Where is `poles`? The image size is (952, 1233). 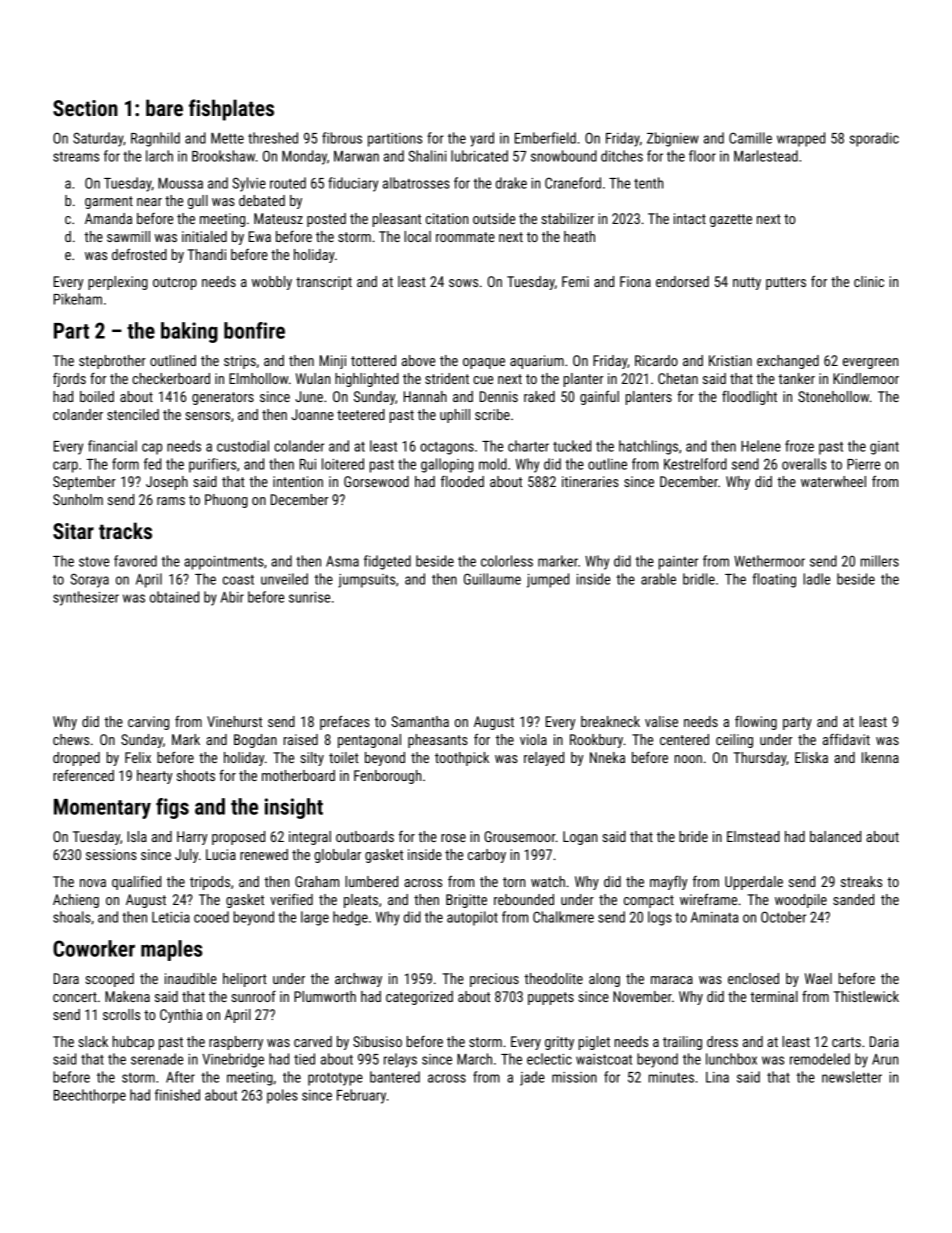
poles is located at coordinates (282, 1096).
